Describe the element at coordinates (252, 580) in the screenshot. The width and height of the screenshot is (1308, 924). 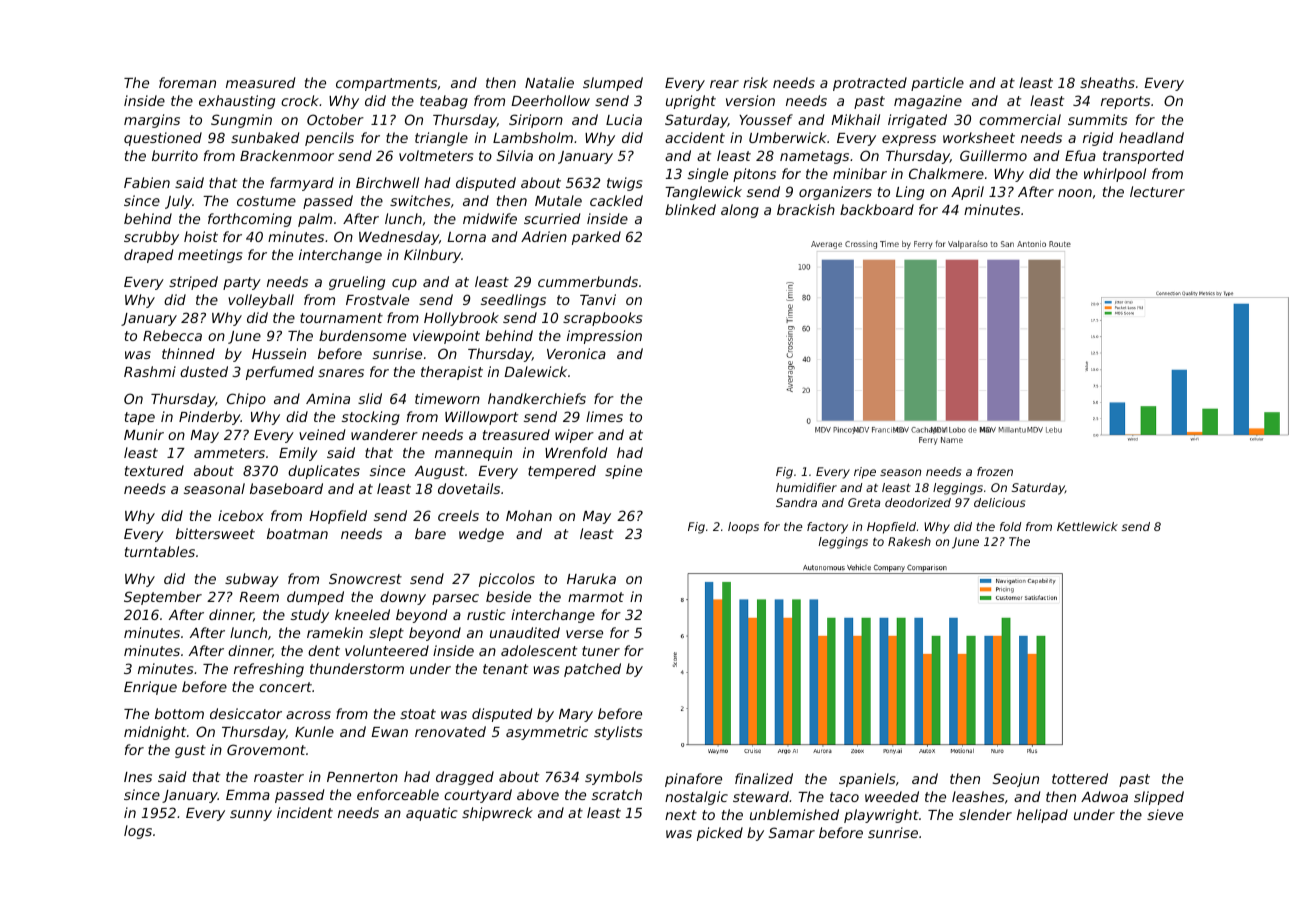
I see `subway` at that location.
